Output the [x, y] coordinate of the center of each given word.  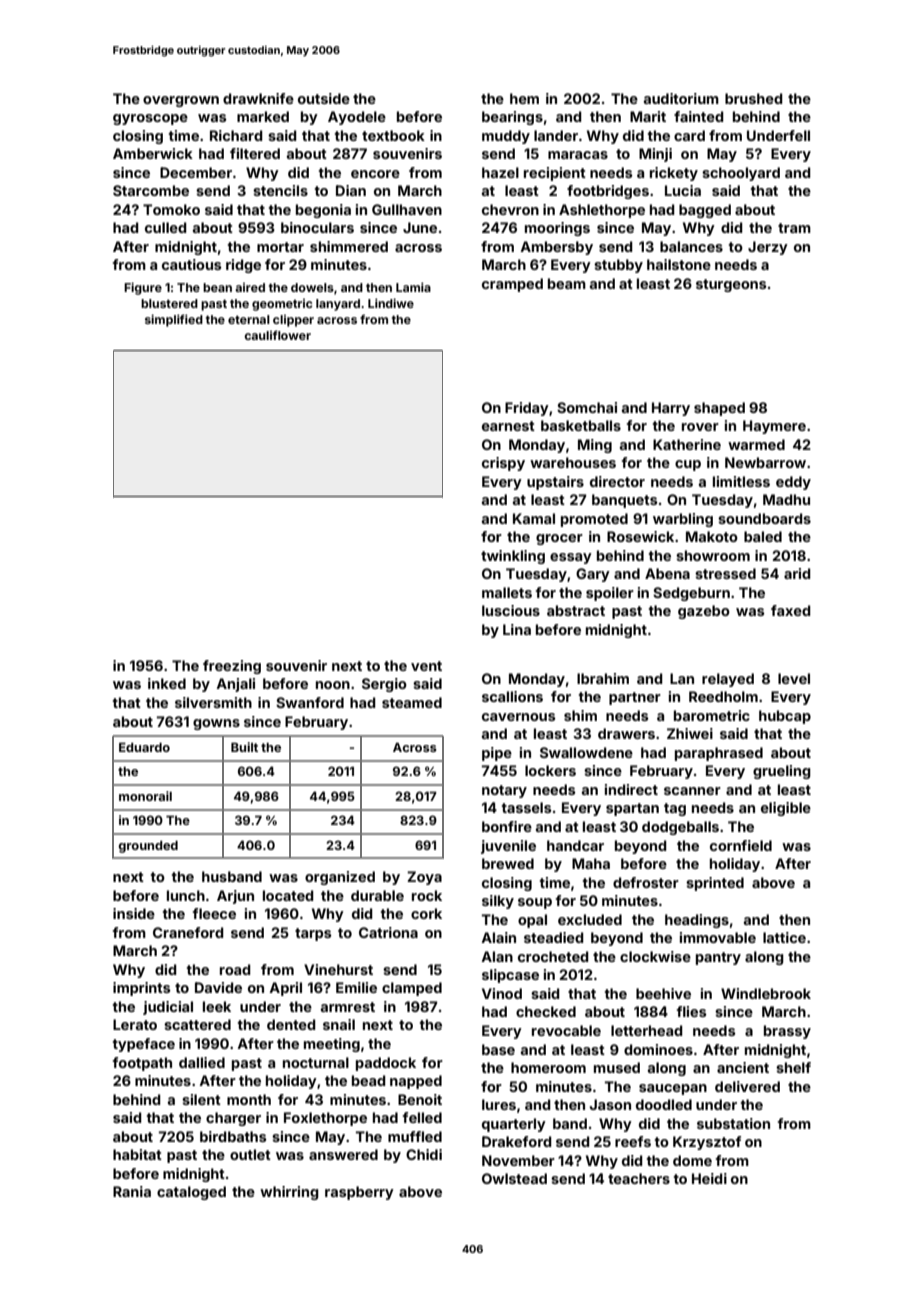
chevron [510, 209]
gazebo [704, 612]
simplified [174, 320]
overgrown [181, 101]
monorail [145, 796]
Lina [517, 629]
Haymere [774, 427]
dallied [202, 1062]
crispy [503, 464]
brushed [754, 98]
